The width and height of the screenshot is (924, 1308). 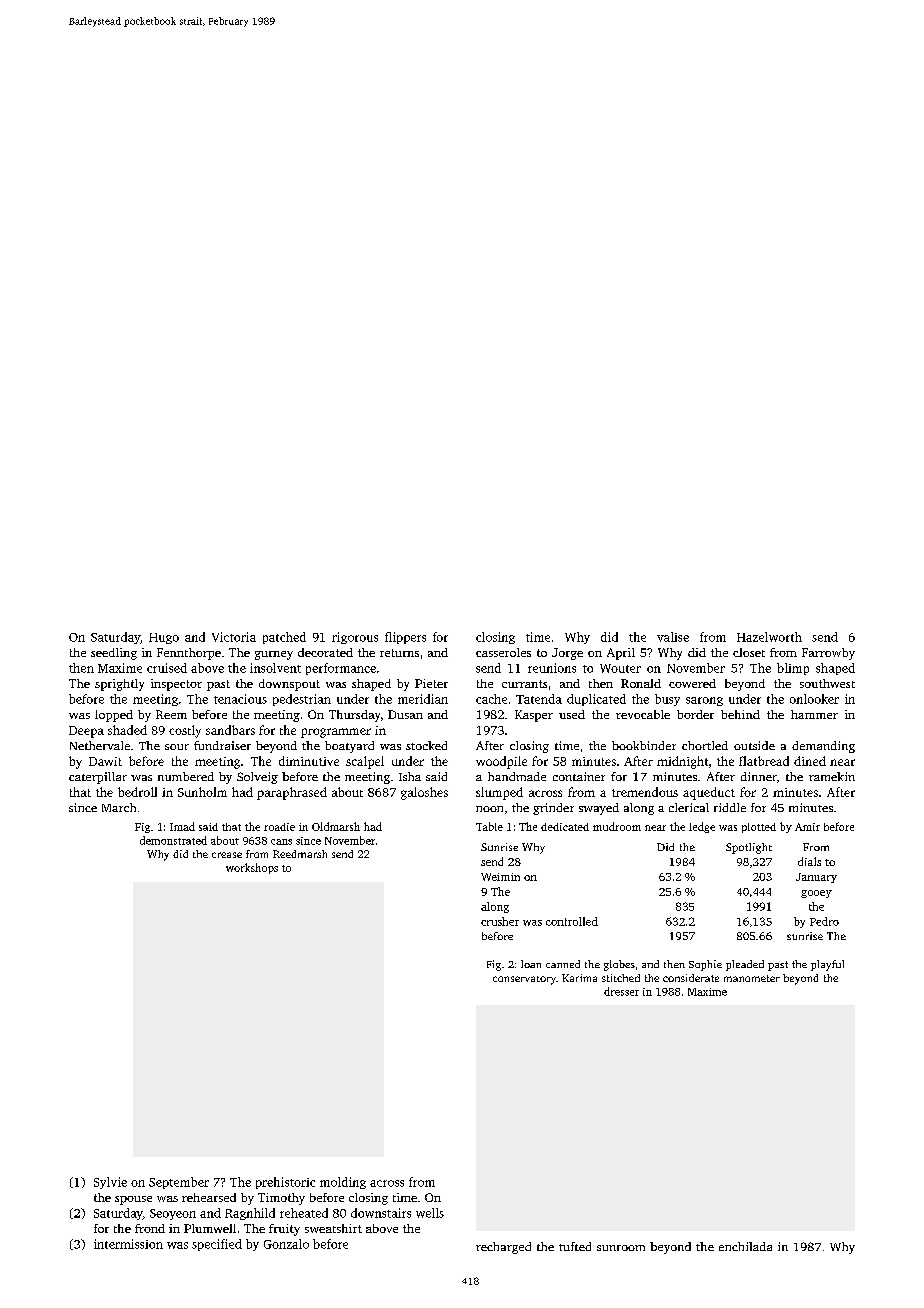 I want to click on demonstrated, so click(x=173, y=840).
